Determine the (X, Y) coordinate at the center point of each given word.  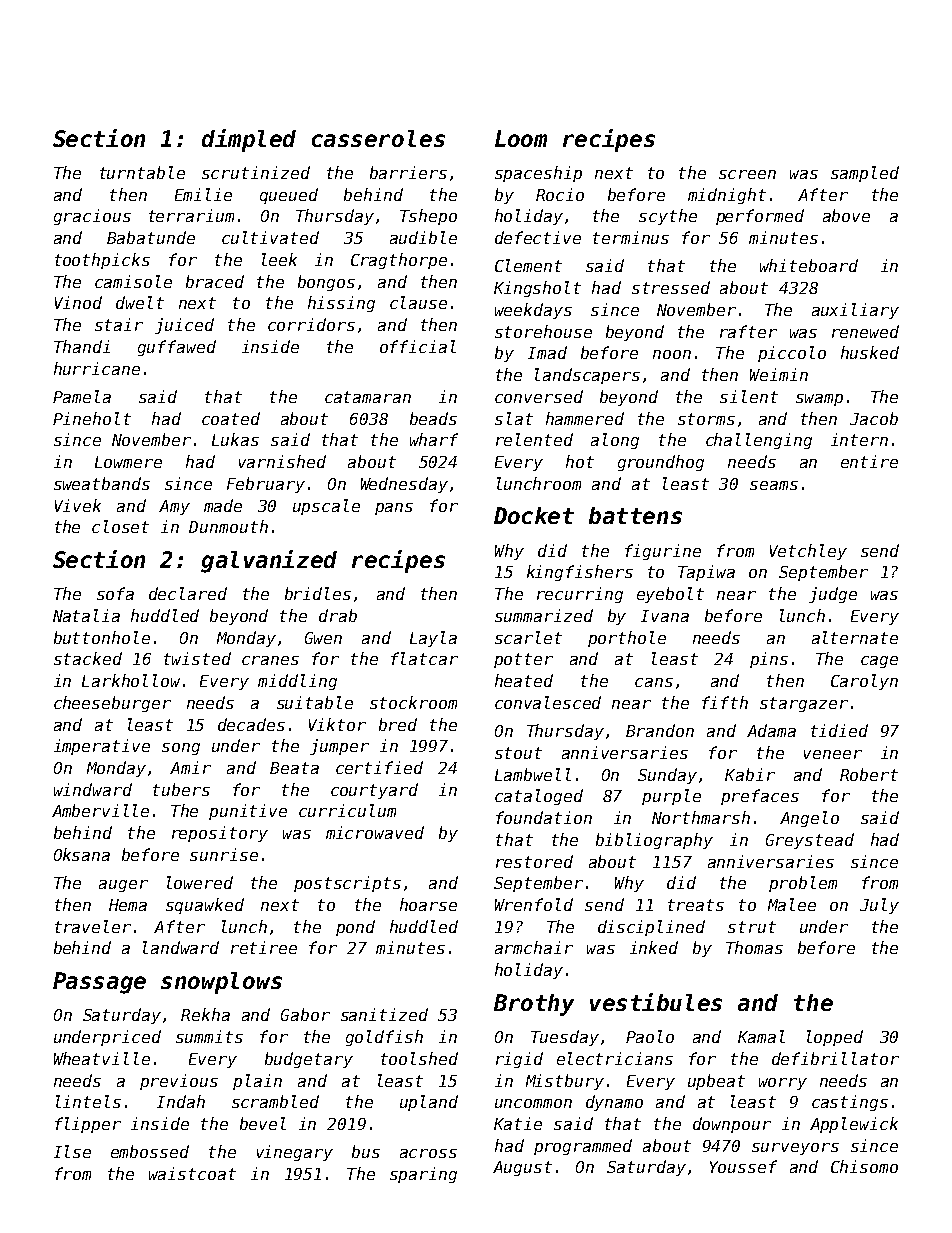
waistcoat (192, 1173)
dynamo (614, 1103)
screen (747, 174)
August (522, 1168)
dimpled (249, 140)
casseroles (378, 138)
